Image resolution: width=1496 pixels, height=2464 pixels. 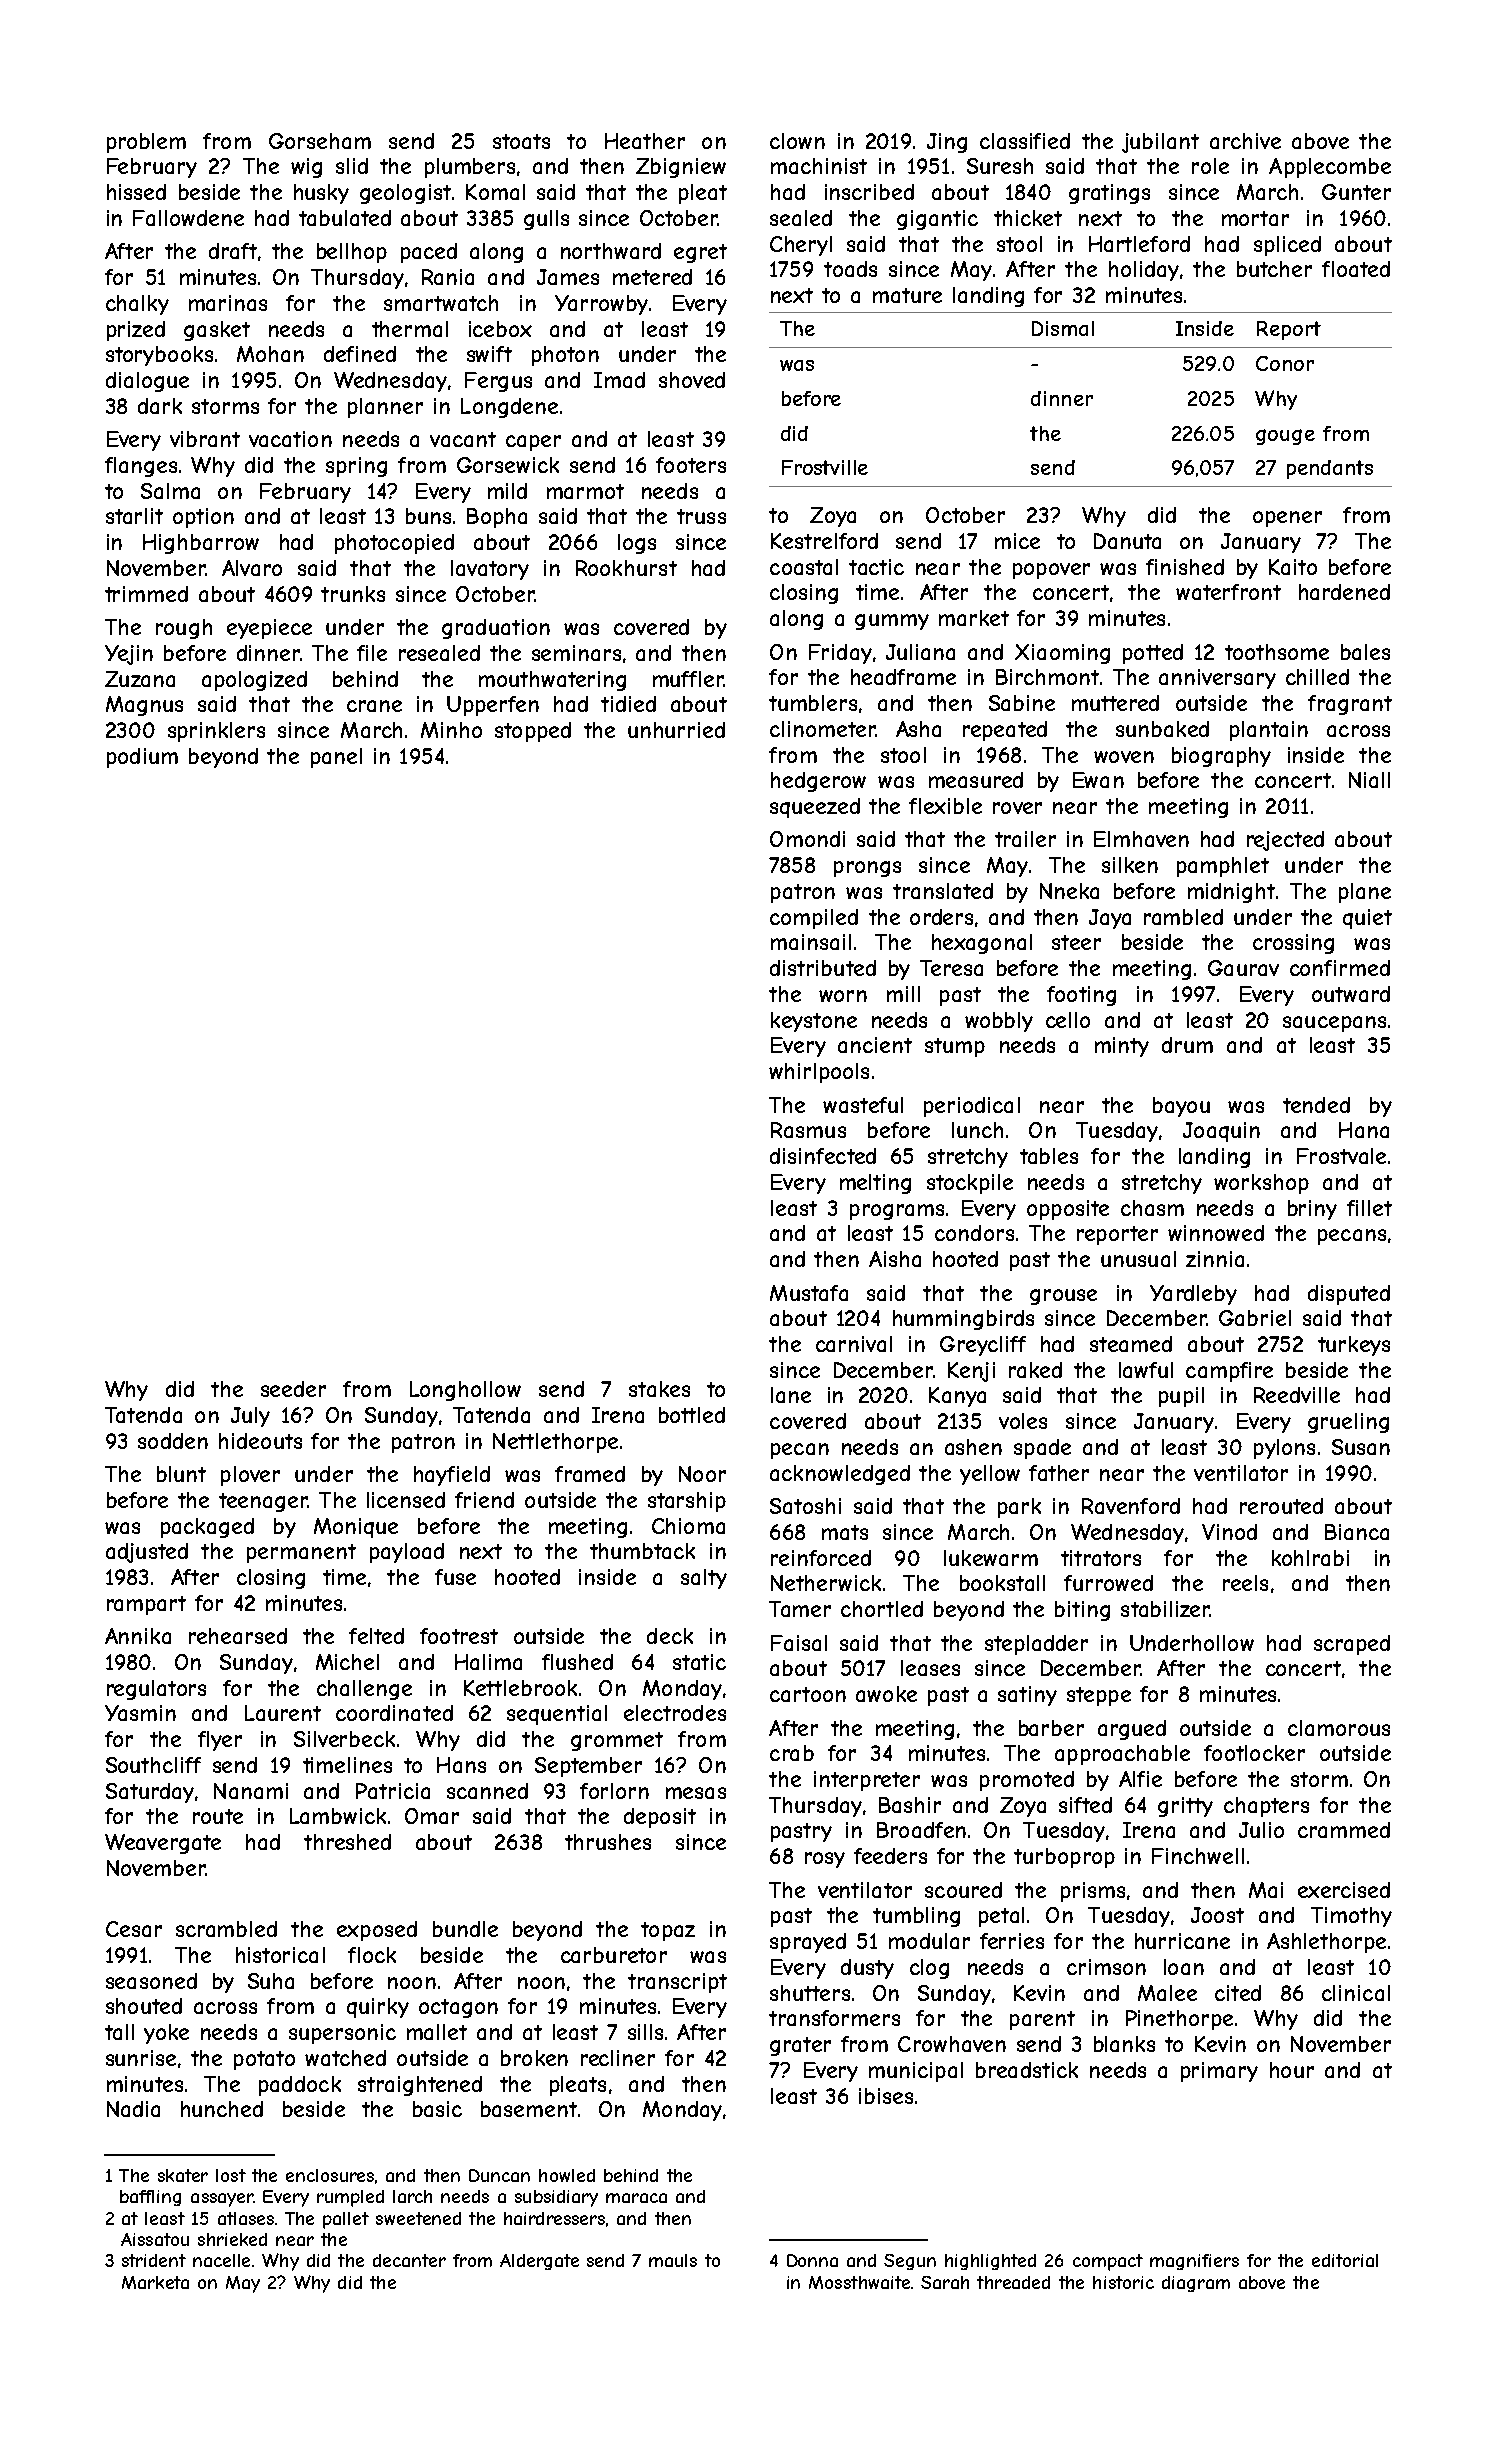 I want to click on blunt, so click(x=181, y=1474).
